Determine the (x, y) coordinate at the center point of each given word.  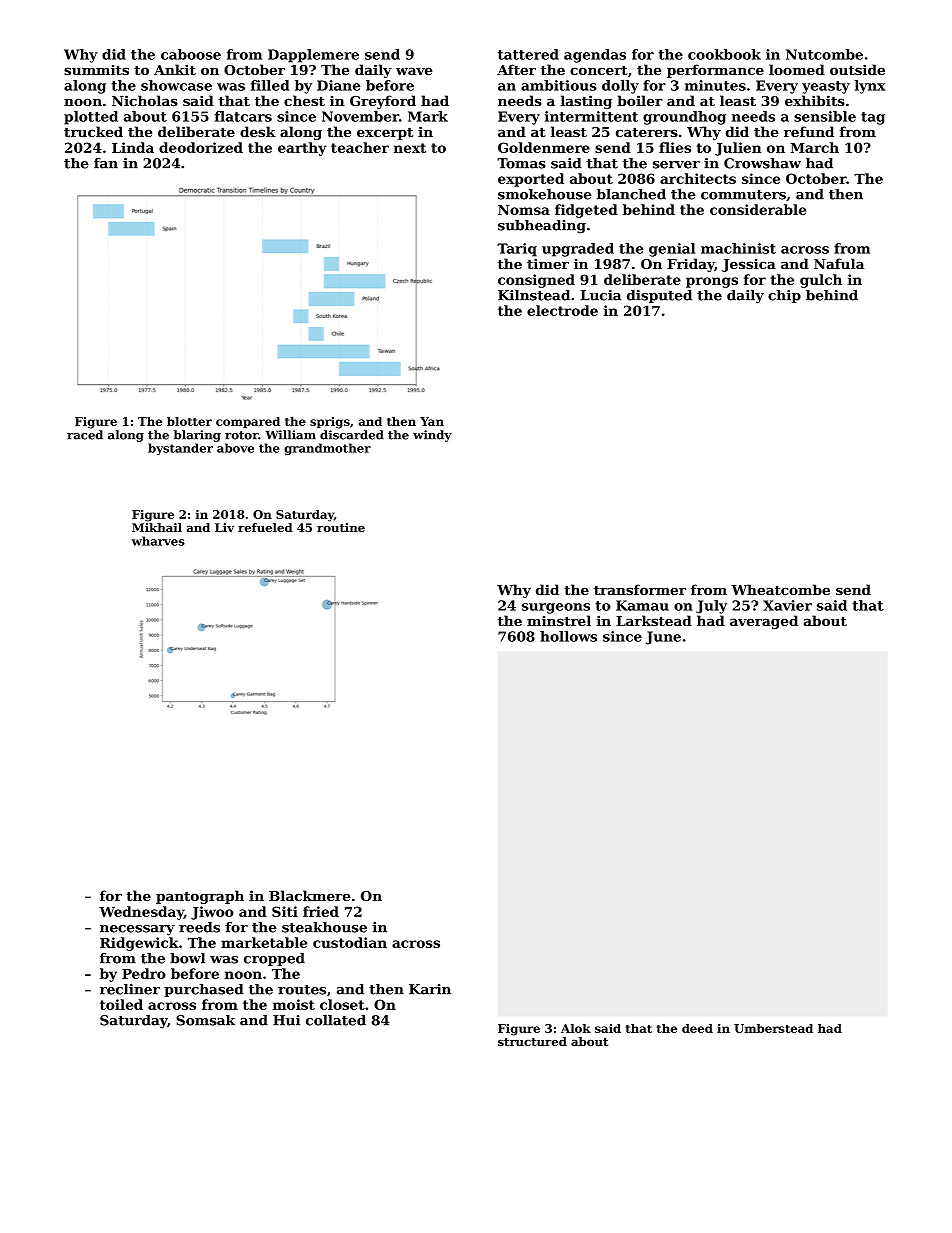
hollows (568, 636)
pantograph (200, 897)
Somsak (205, 1020)
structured (532, 1041)
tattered (528, 54)
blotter (189, 421)
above (235, 448)
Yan (432, 421)
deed (697, 1028)
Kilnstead (534, 295)
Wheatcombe (780, 589)
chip (784, 296)
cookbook (724, 54)
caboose (191, 54)
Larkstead (654, 620)
